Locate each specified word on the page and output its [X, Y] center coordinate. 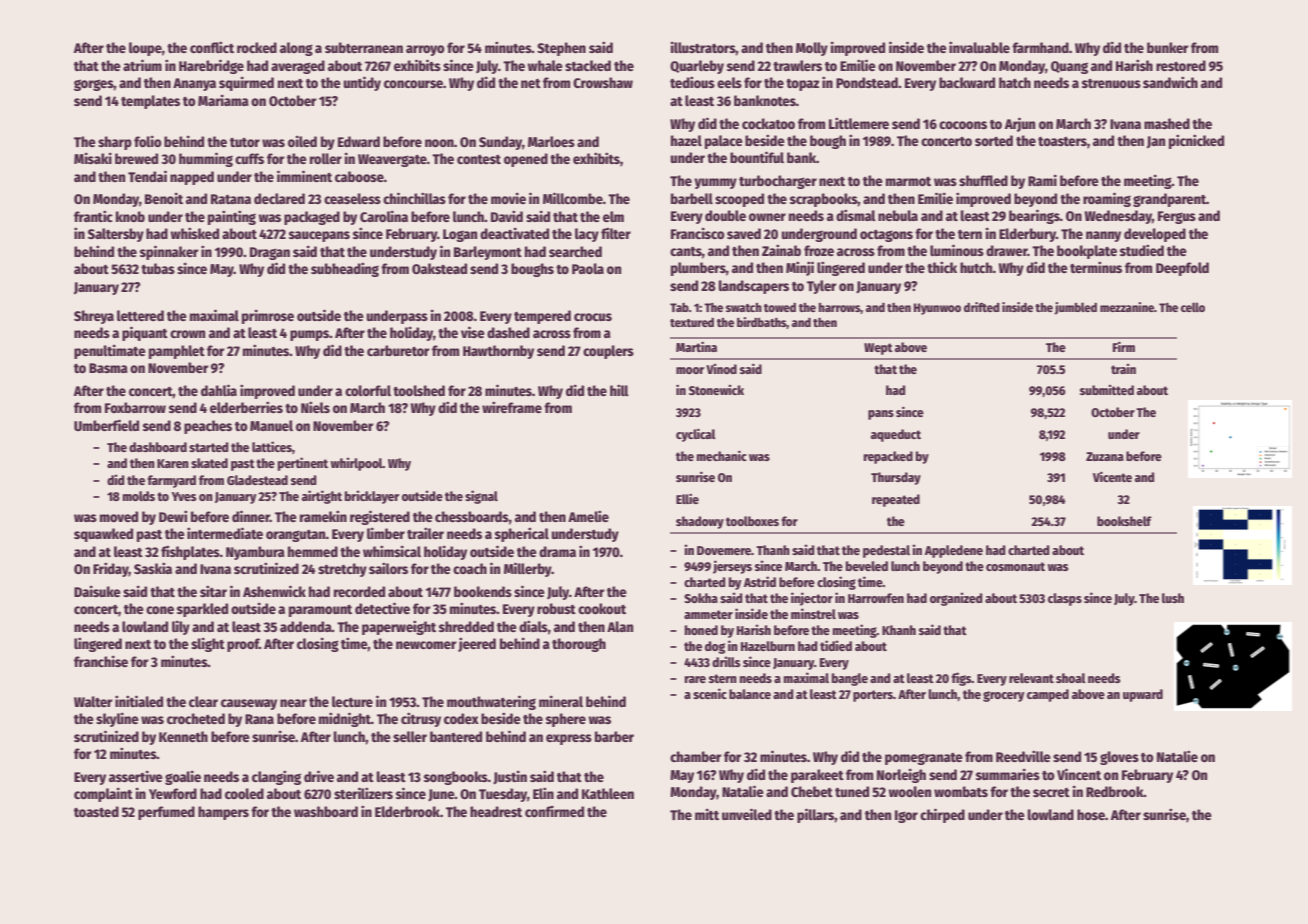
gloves [1119, 758]
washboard [326, 811]
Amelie [588, 516]
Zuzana [1105, 456]
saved [744, 233]
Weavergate [392, 160]
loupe [145, 49]
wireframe [512, 407]
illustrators [703, 47]
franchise [101, 661]
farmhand [1040, 47]
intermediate [225, 533]
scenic [710, 693]
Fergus [1177, 217]
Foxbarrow [135, 407]
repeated [896, 500]
